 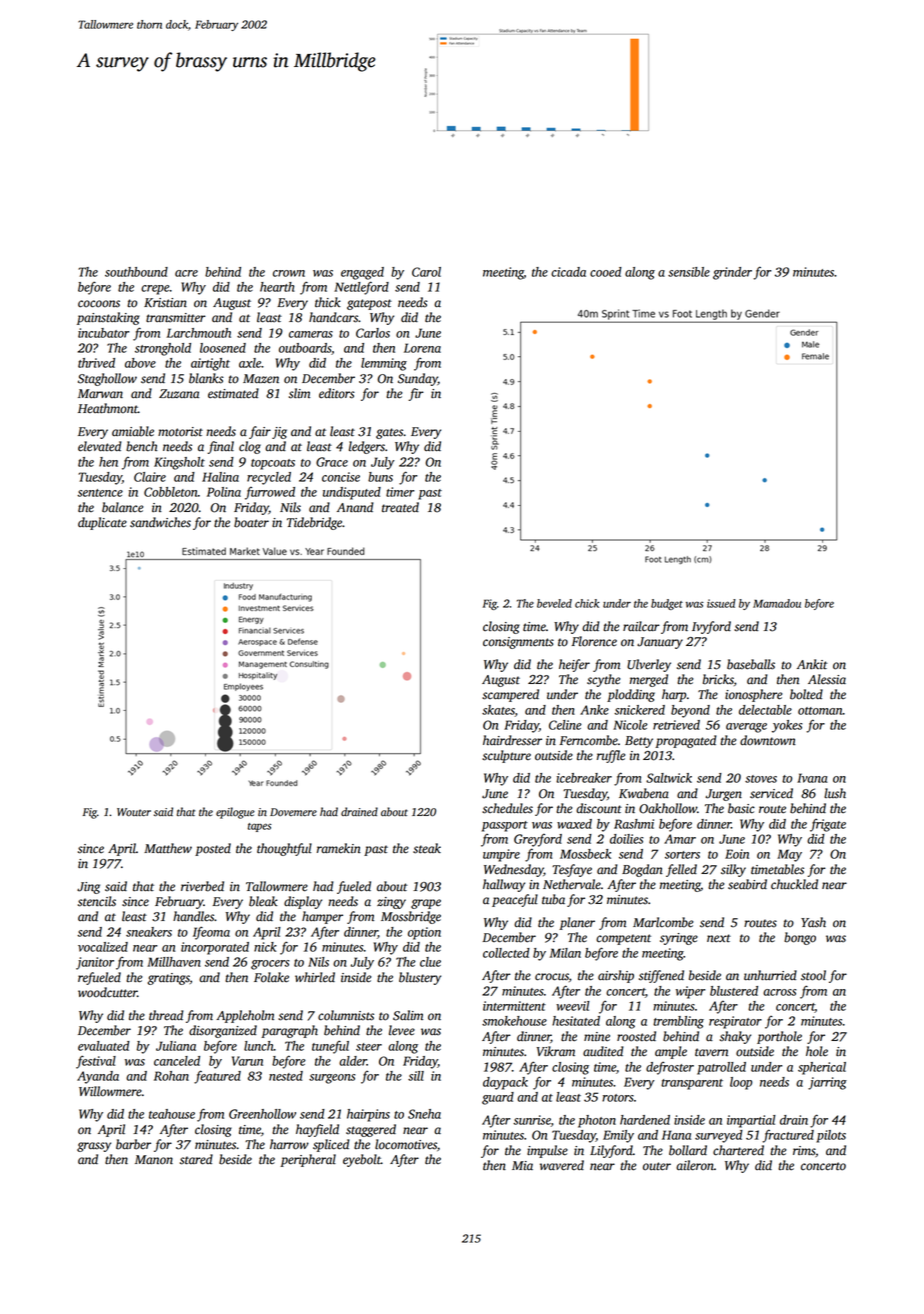 I want to click on spherical, so click(x=822, y=1068).
